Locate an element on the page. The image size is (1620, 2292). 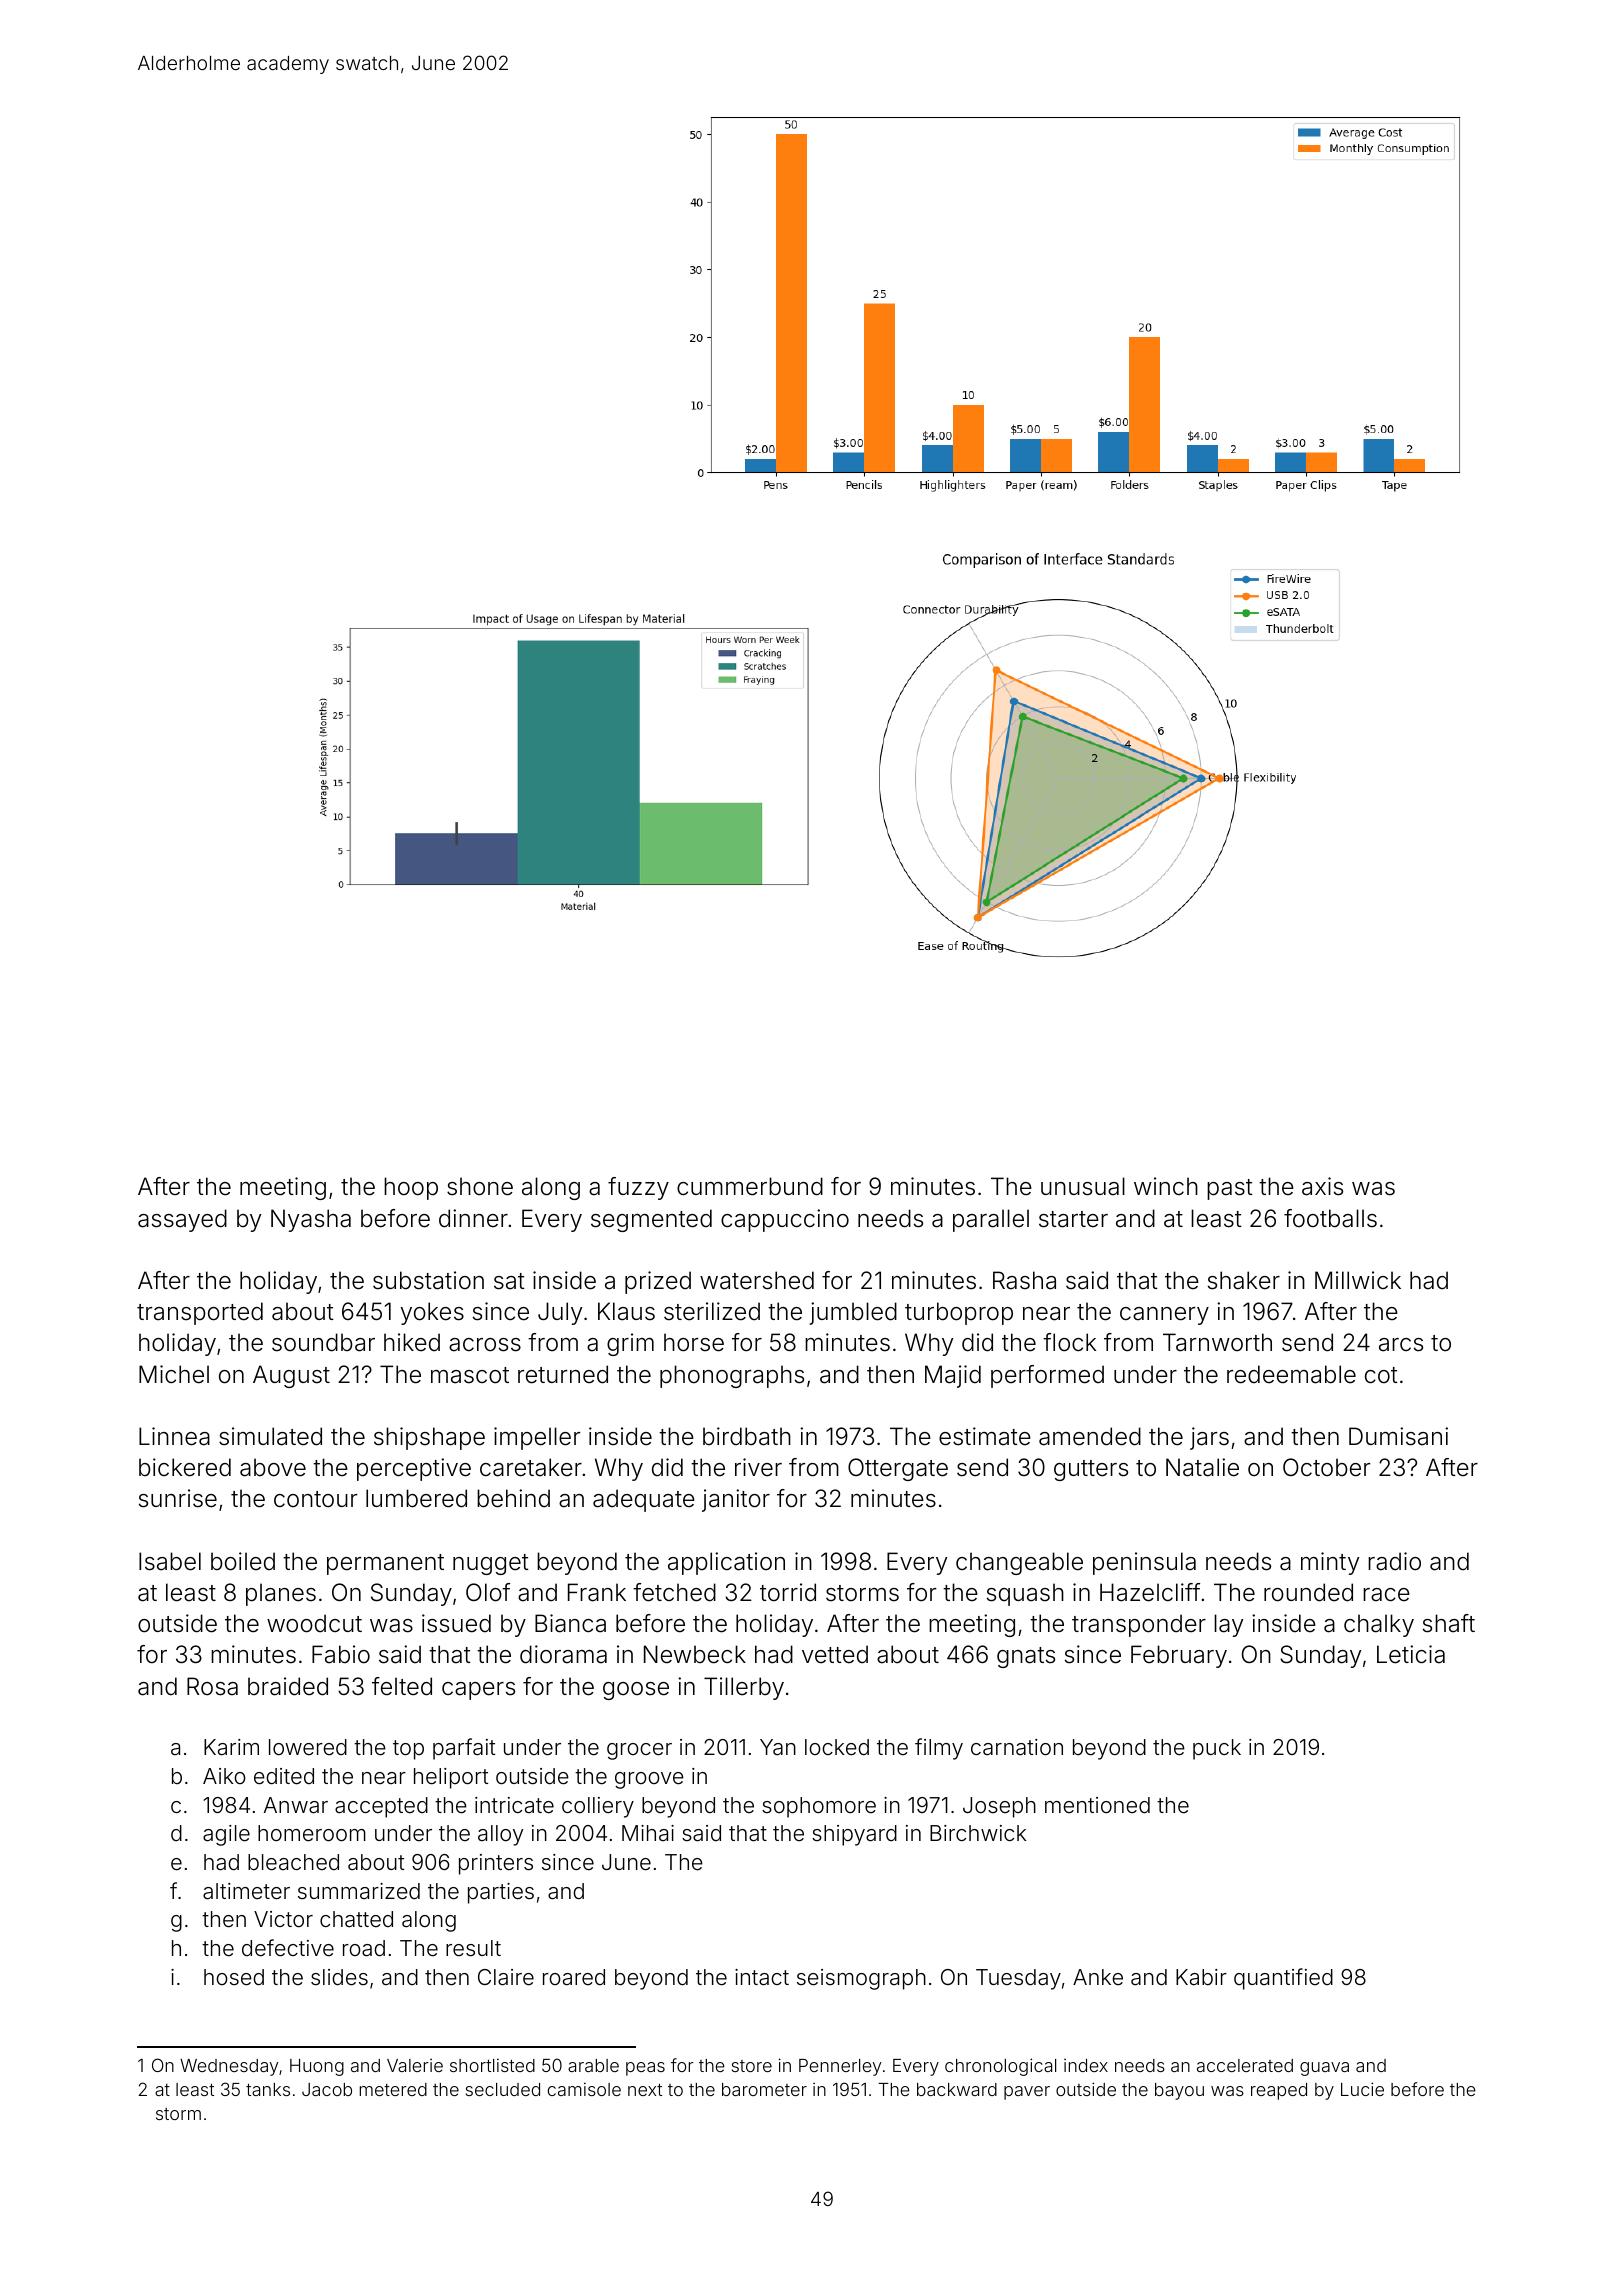
past is located at coordinates (1230, 1189).
